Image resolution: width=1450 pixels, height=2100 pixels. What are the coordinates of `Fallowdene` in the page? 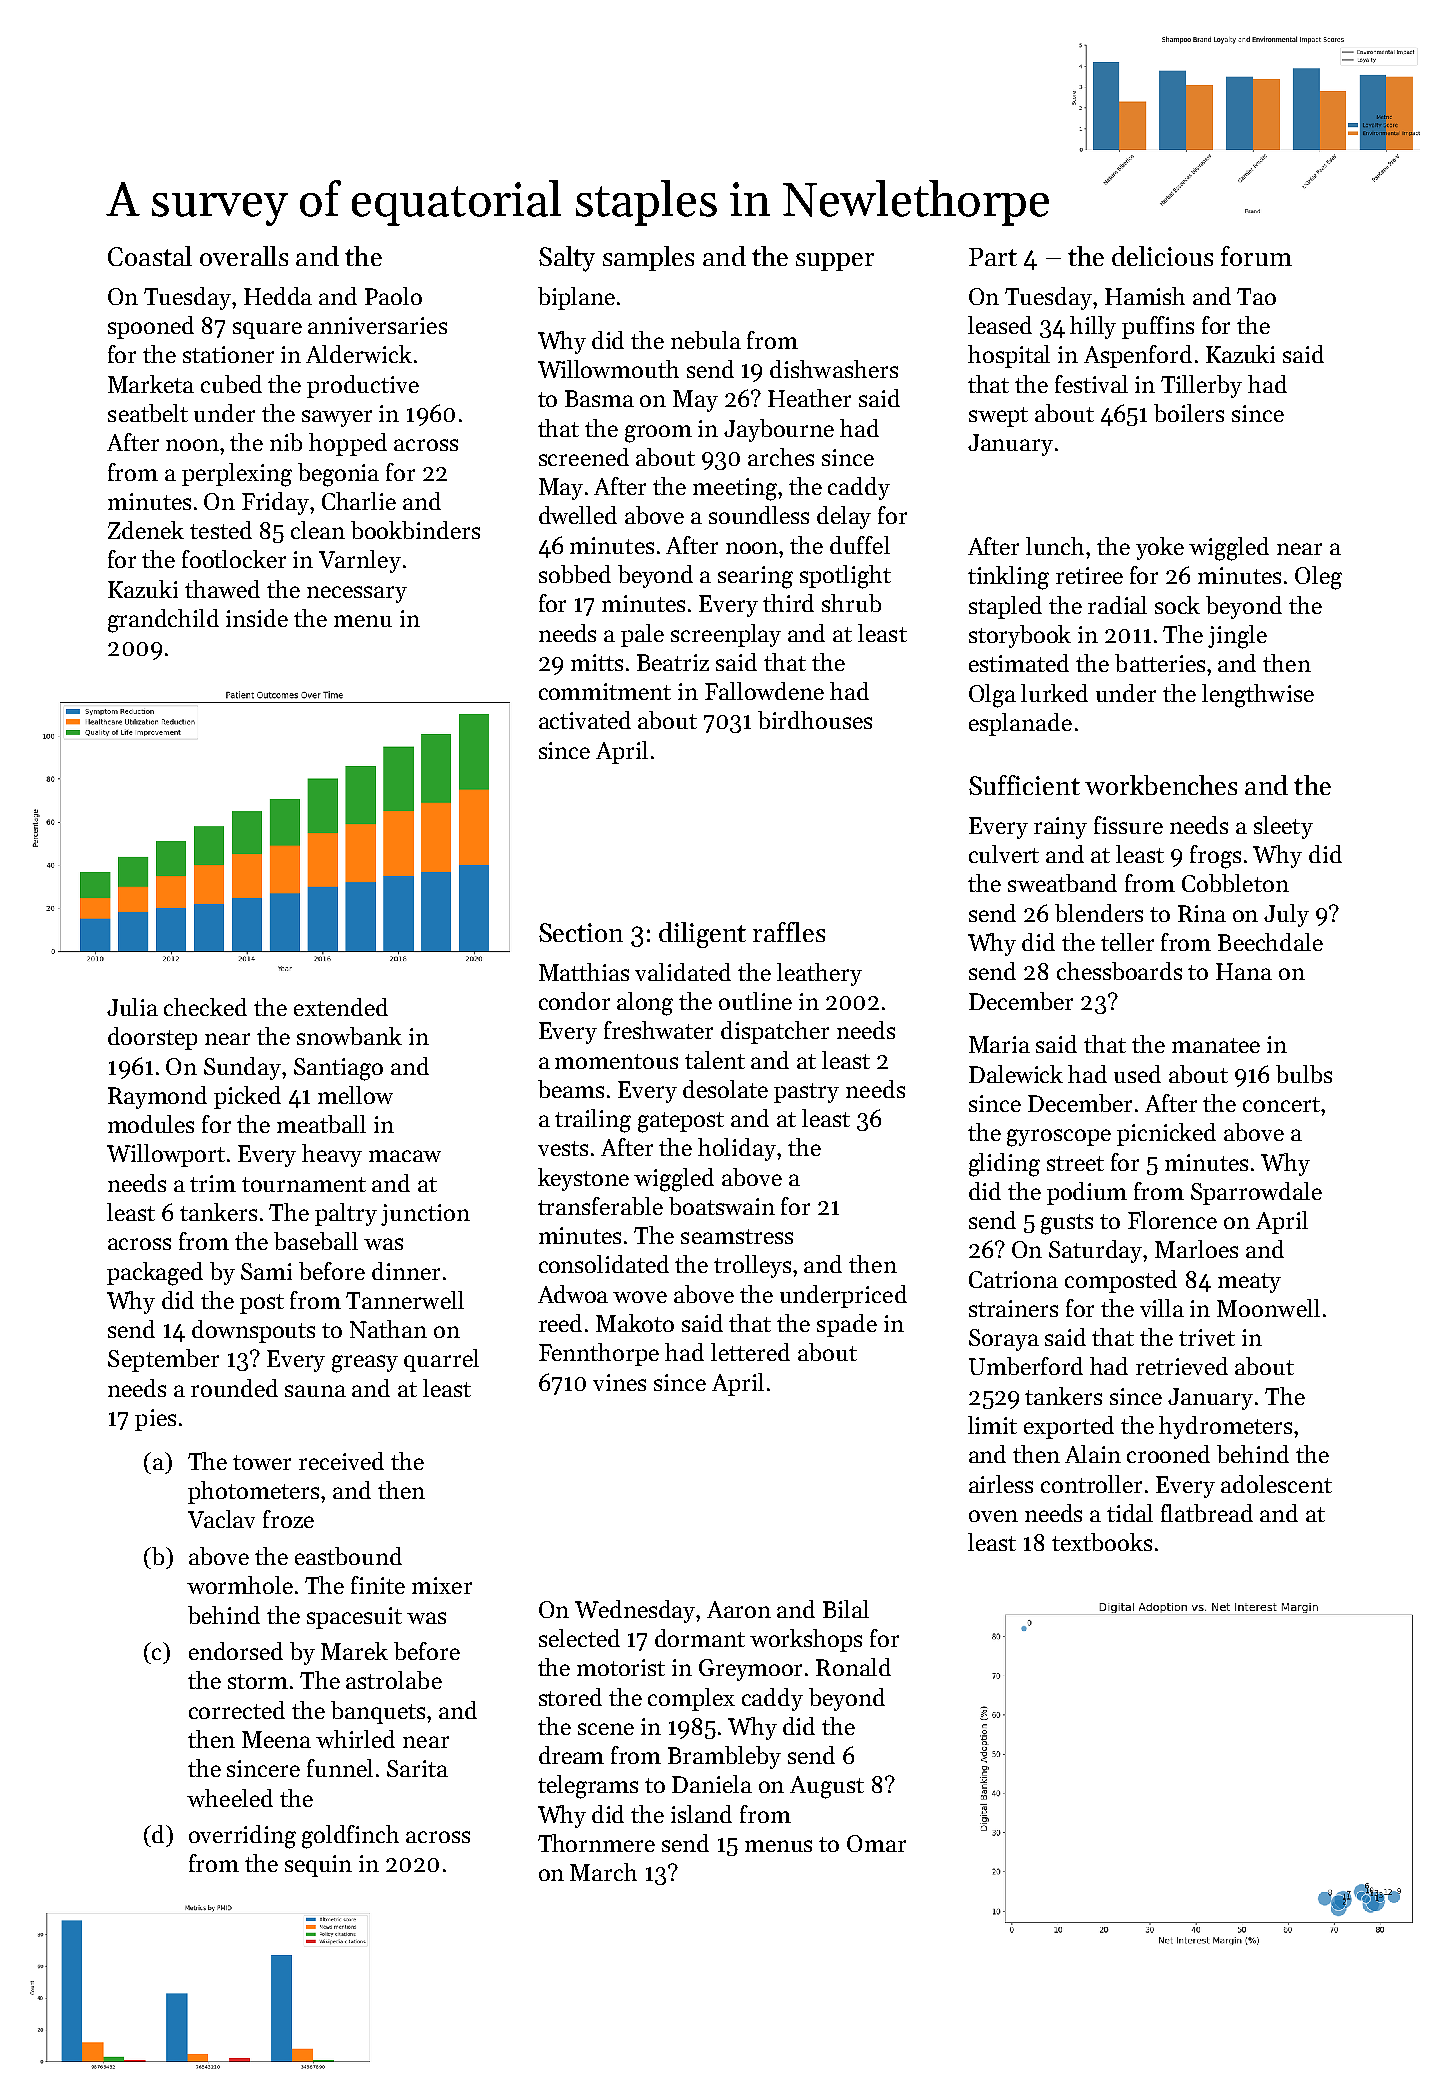 It's located at (764, 691).
